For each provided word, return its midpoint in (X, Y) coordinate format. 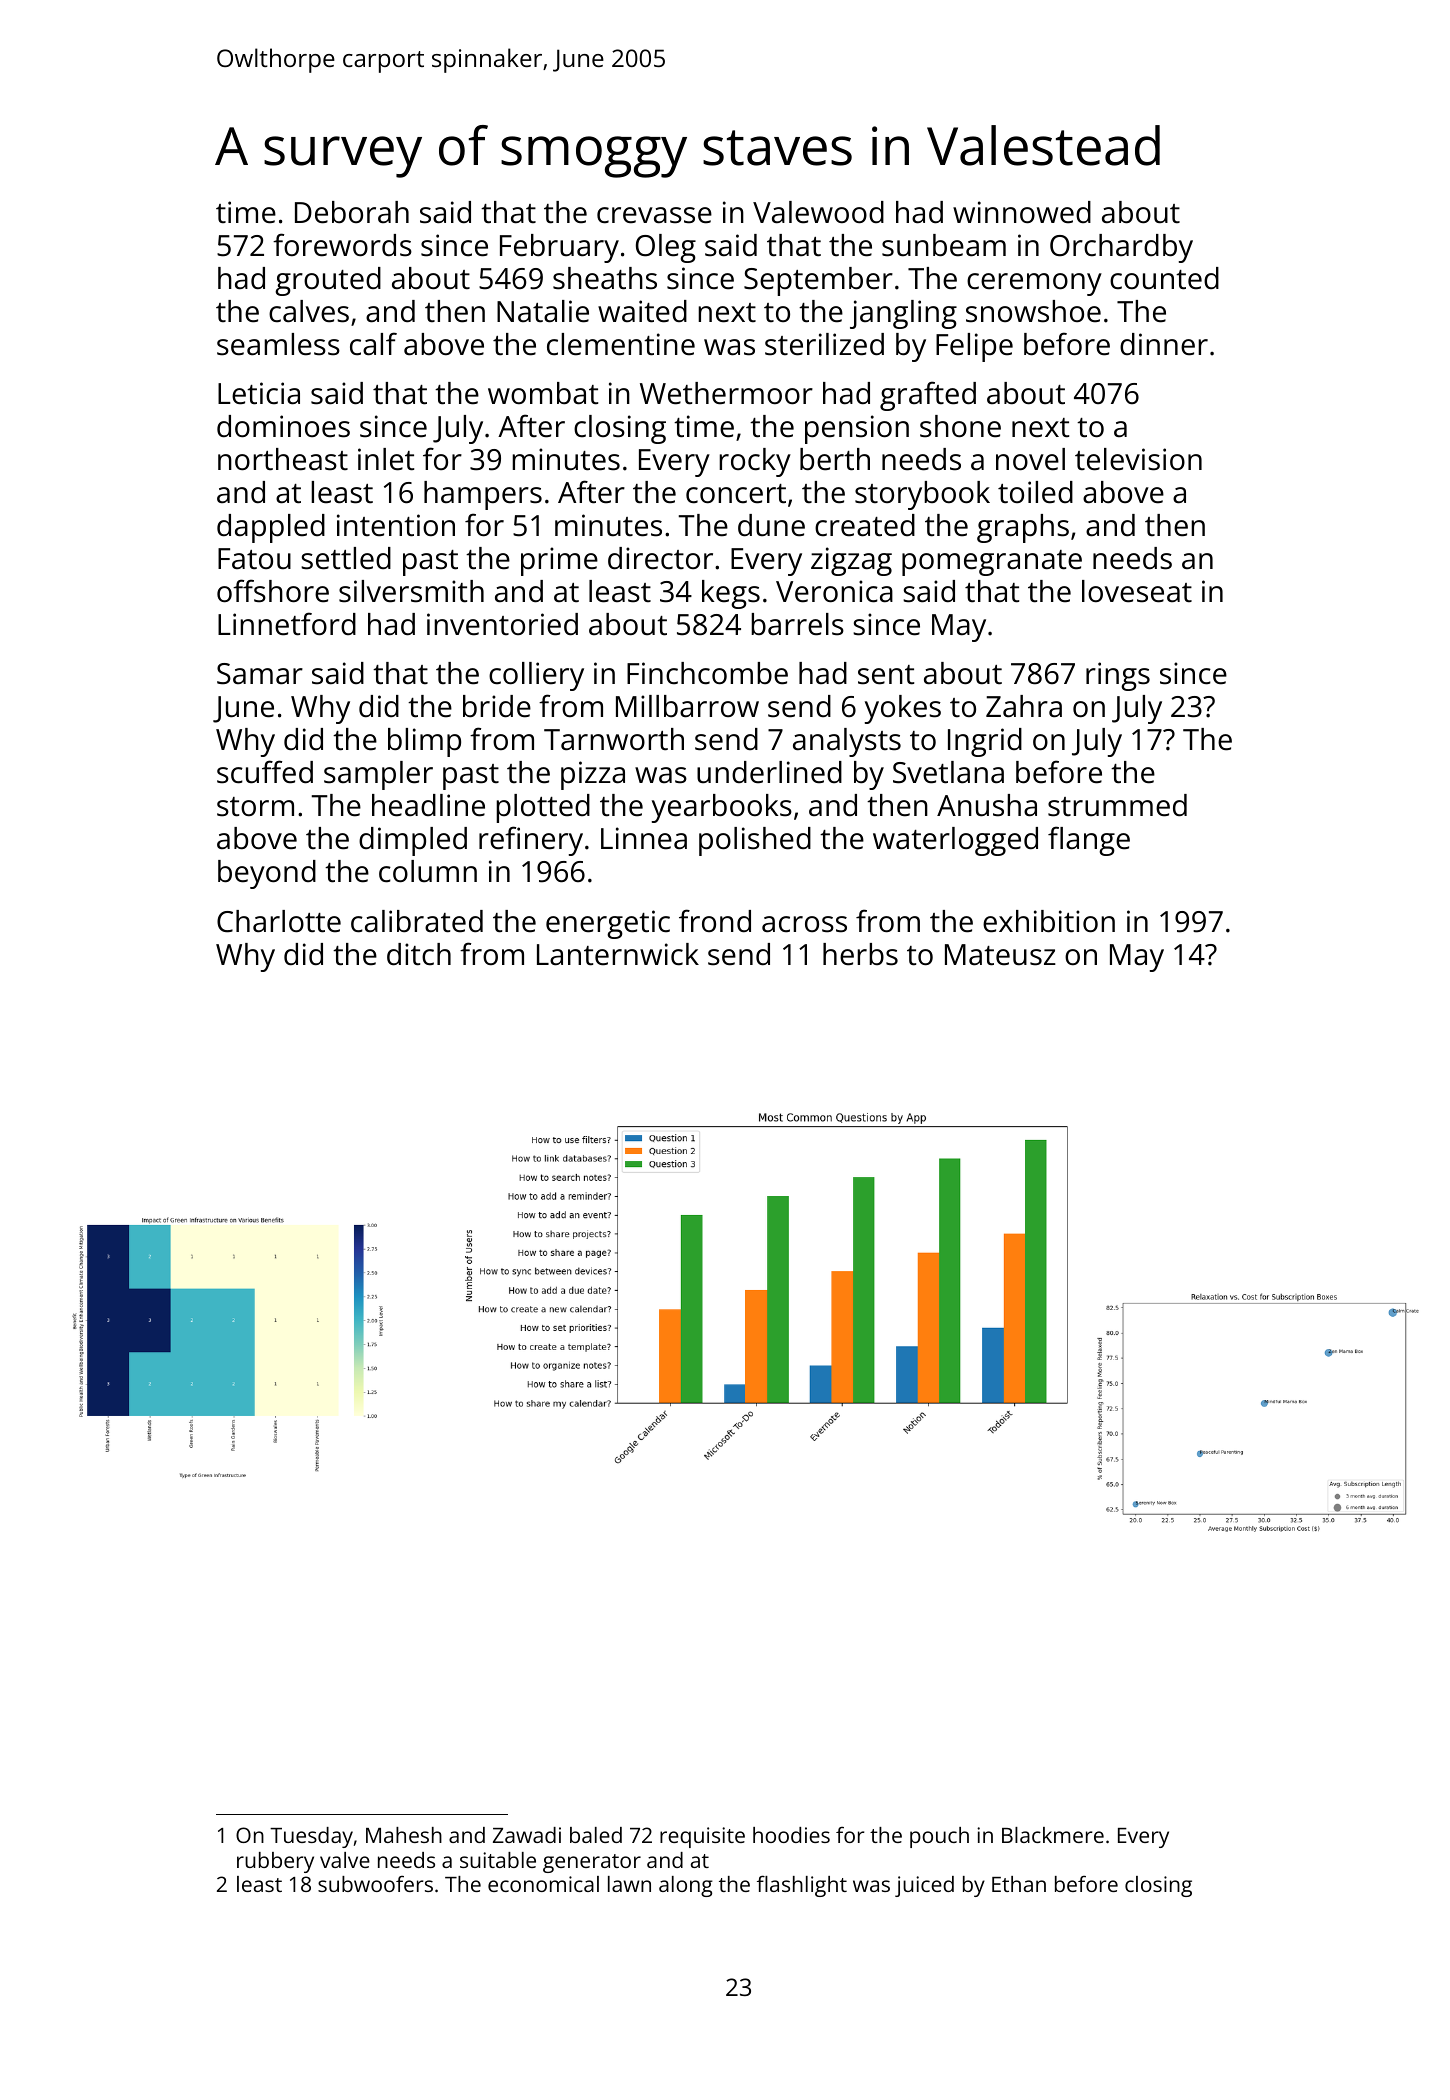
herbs (860, 954)
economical (543, 1884)
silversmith (411, 591)
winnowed (1022, 212)
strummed (1117, 805)
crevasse (654, 215)
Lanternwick (618, 954)
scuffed (265, 772)
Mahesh (404, 1835)
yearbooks (722, 808)
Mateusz (1000, 955)
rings (1118, 676)
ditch (419, 954)
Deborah (352, 212)
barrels (797, 624)
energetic (608, 924)
